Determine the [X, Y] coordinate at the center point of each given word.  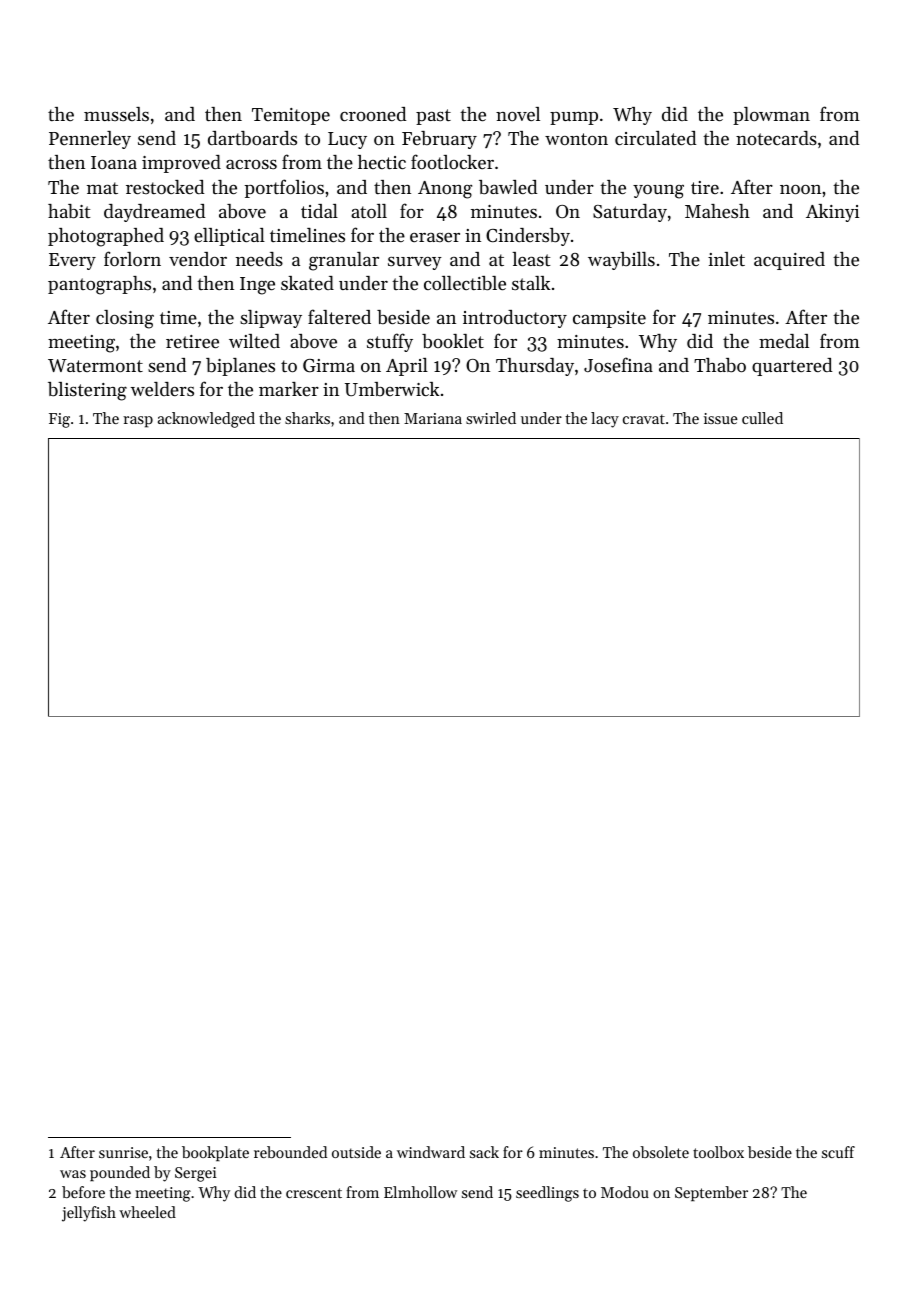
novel [518, 114]
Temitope [291, 116]
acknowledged [206, 420]
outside [356, 1152]
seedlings [547, 1194]
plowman [771, 116]
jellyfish [89, 1214]
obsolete [661, 1152]
